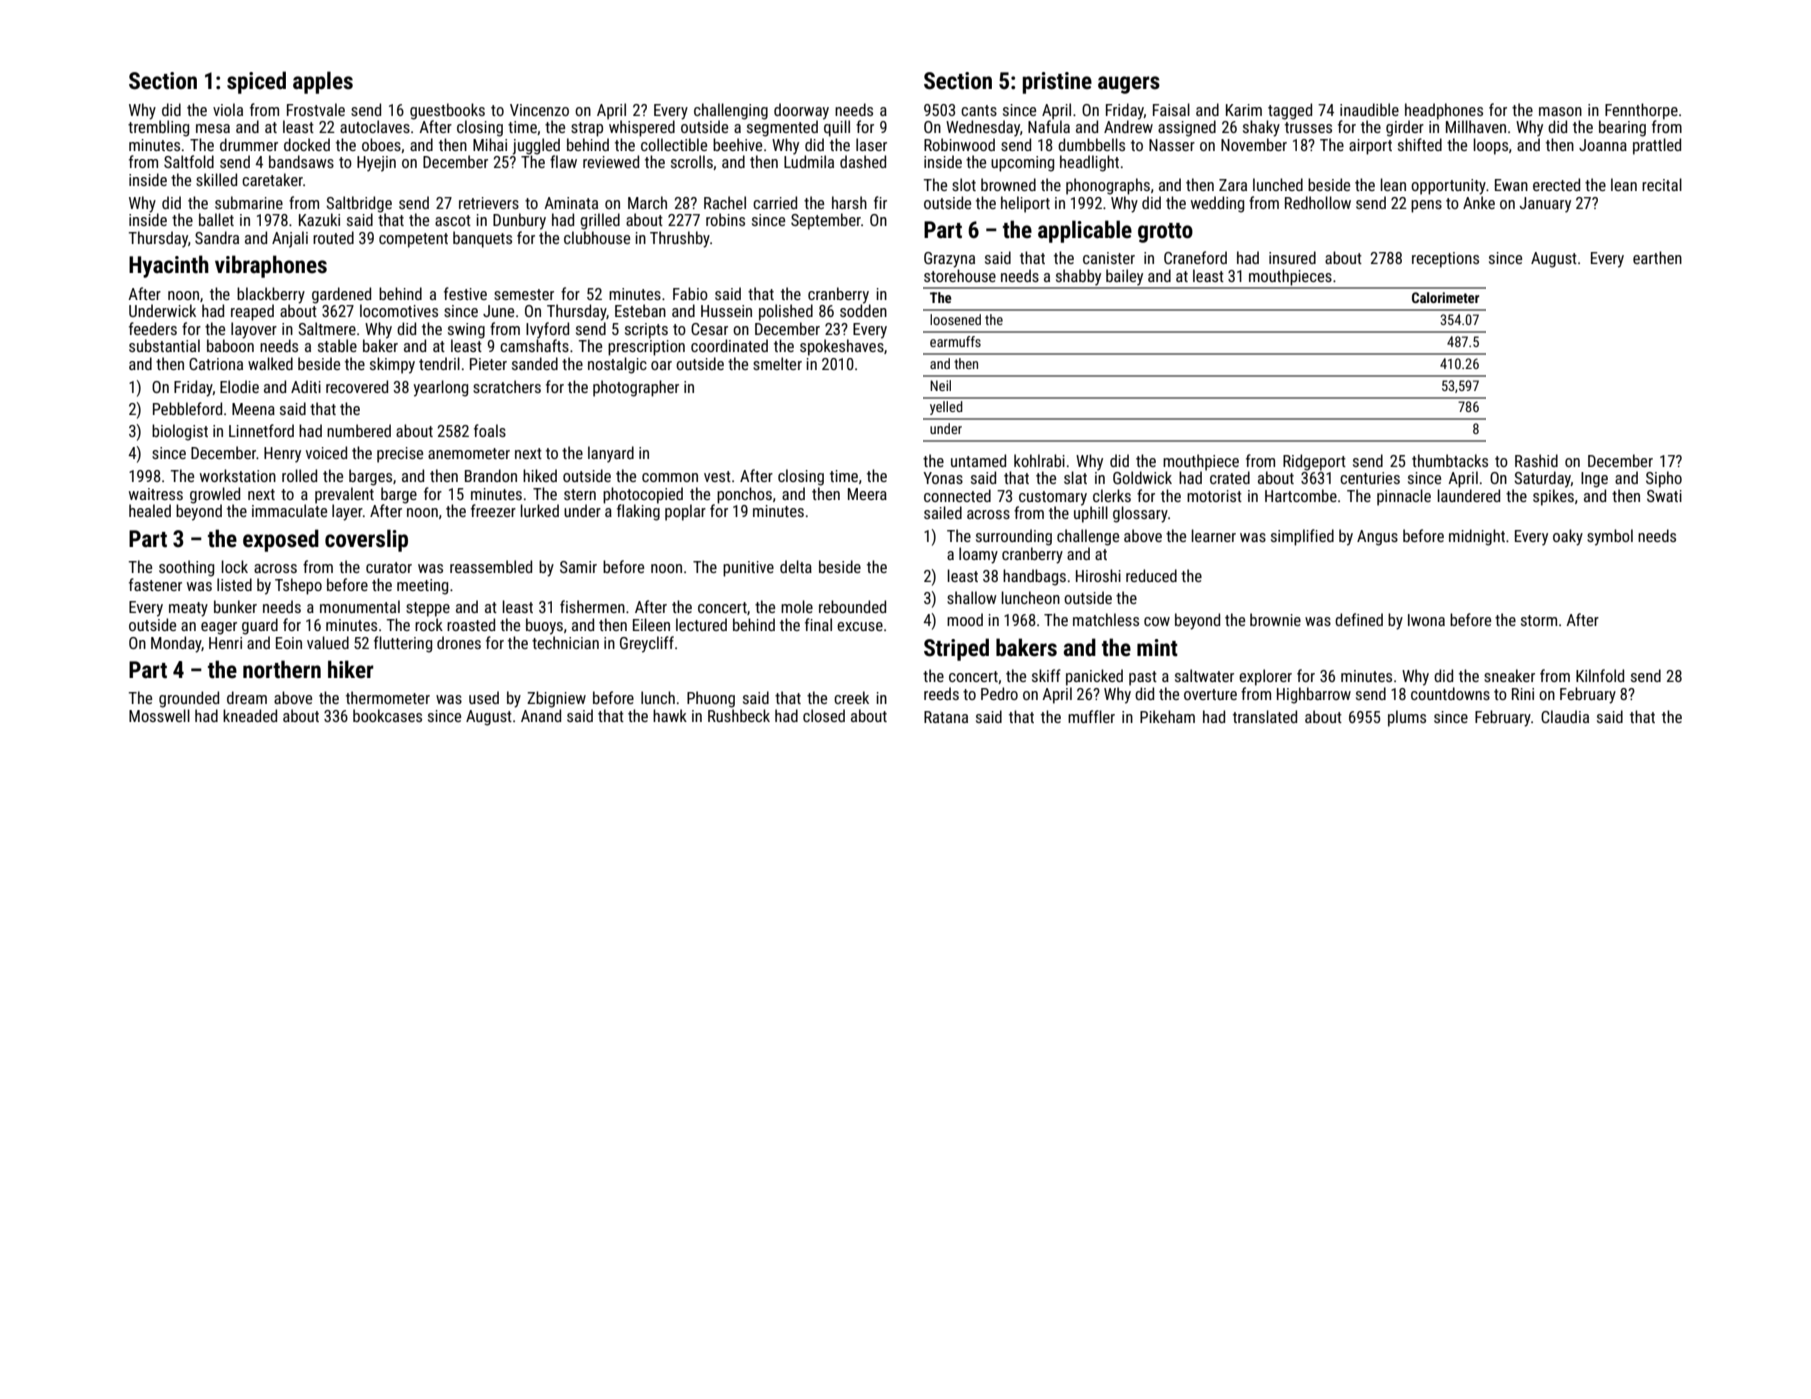 Image resolution: width=1811 pixels, height=1399 pixels. Describe the element at coordinates (219, 628) in the image. I see `eager` at that location.
